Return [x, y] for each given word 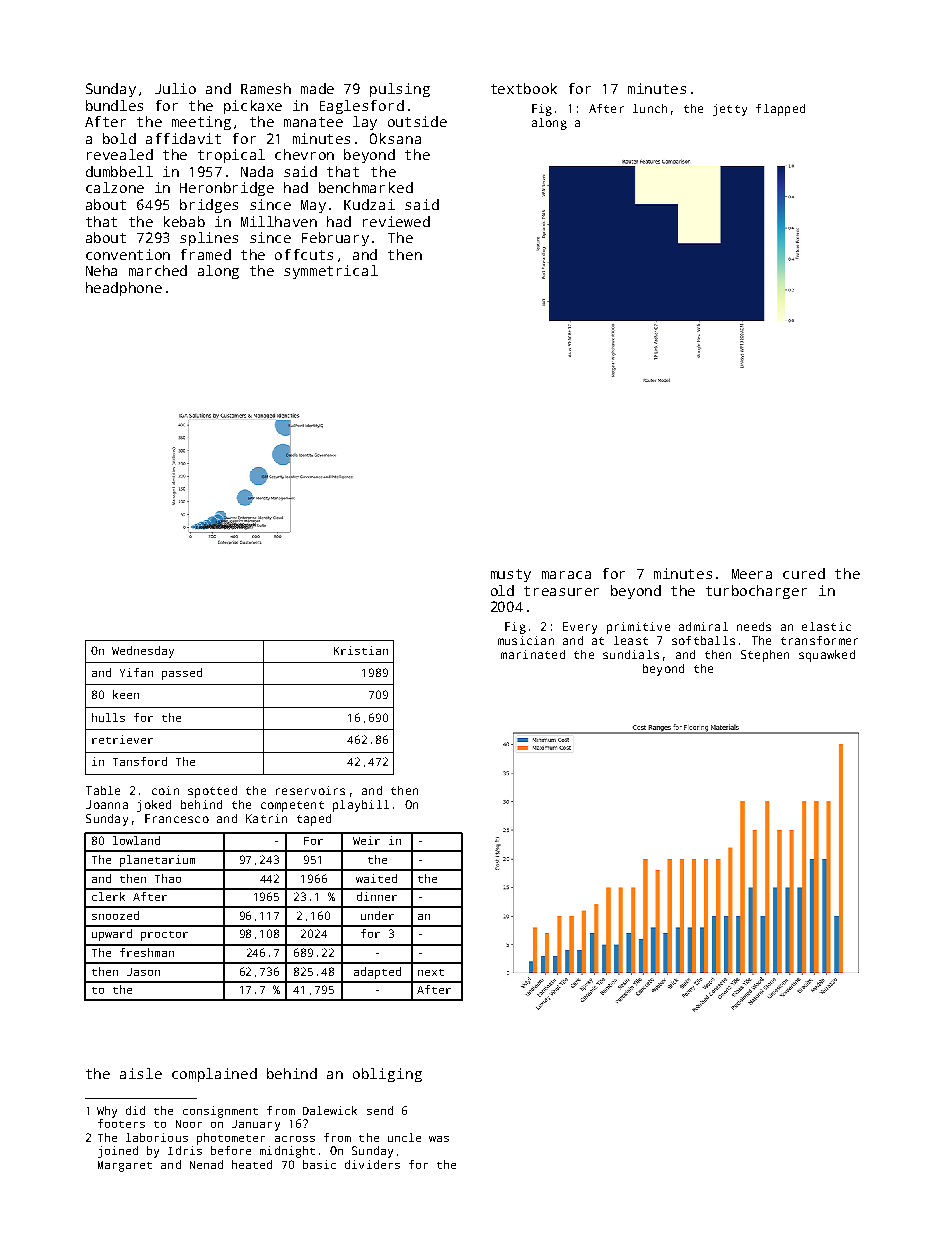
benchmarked [366, 187]
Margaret [125, 1166]
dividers [372, 1164]
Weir [366, 840]
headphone [124, 289]
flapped [780, 110]
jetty [730, 110]
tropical [231, 156]
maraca [566, 575]
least [631, 640]
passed [182, 674]
